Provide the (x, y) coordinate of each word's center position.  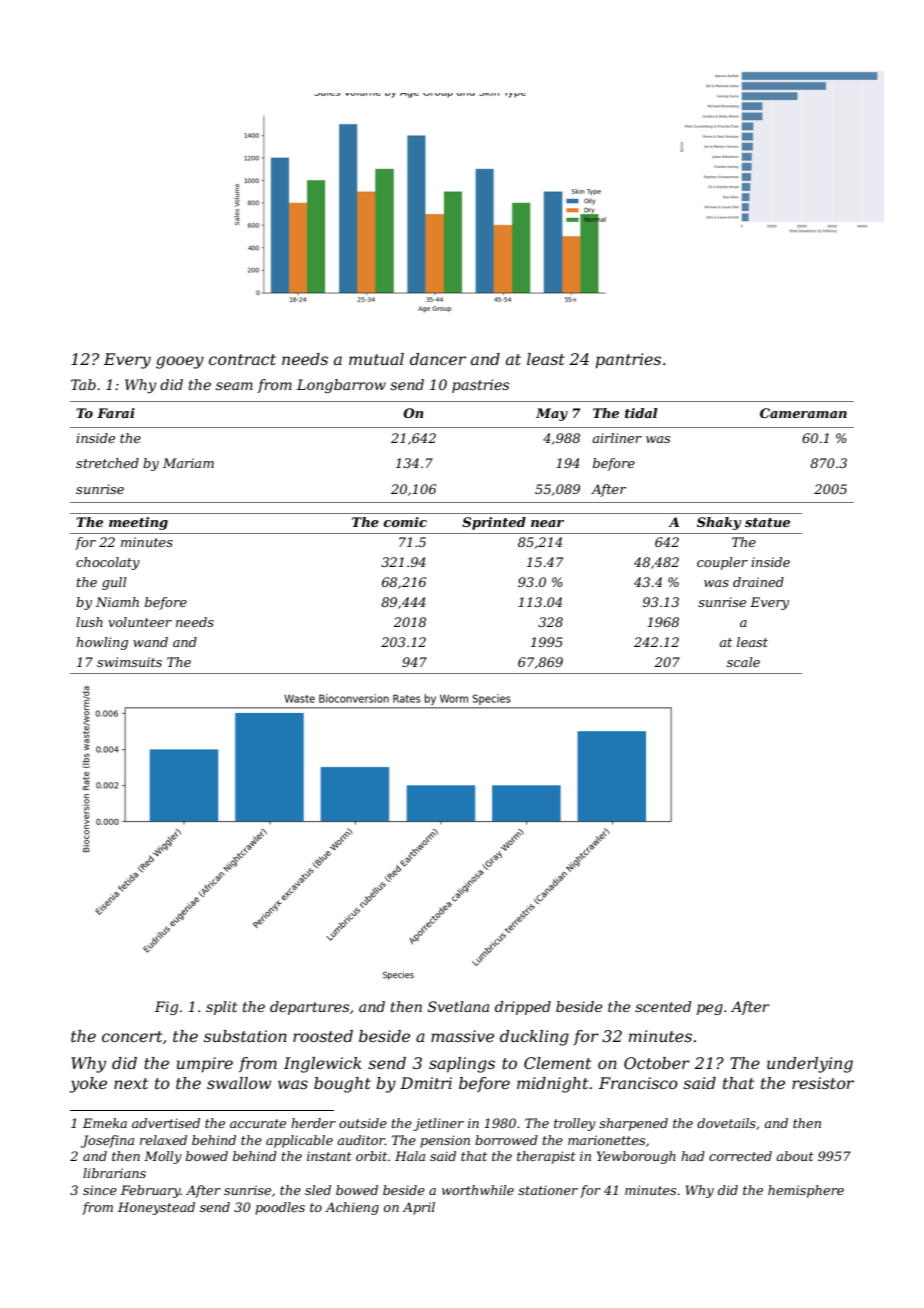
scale (743, 662)
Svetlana (458, 1006)
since (100, 1190)
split (221, 1008)
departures (309, 1008)
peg (710, 1009)
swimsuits (129, 662)
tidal (641, 413)
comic (405, 522)
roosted (323, 1036)
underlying (810, 1065)
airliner (617, 438)
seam (234, 386)
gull (114, 583)
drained (758, 582)
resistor (823, 1083)
